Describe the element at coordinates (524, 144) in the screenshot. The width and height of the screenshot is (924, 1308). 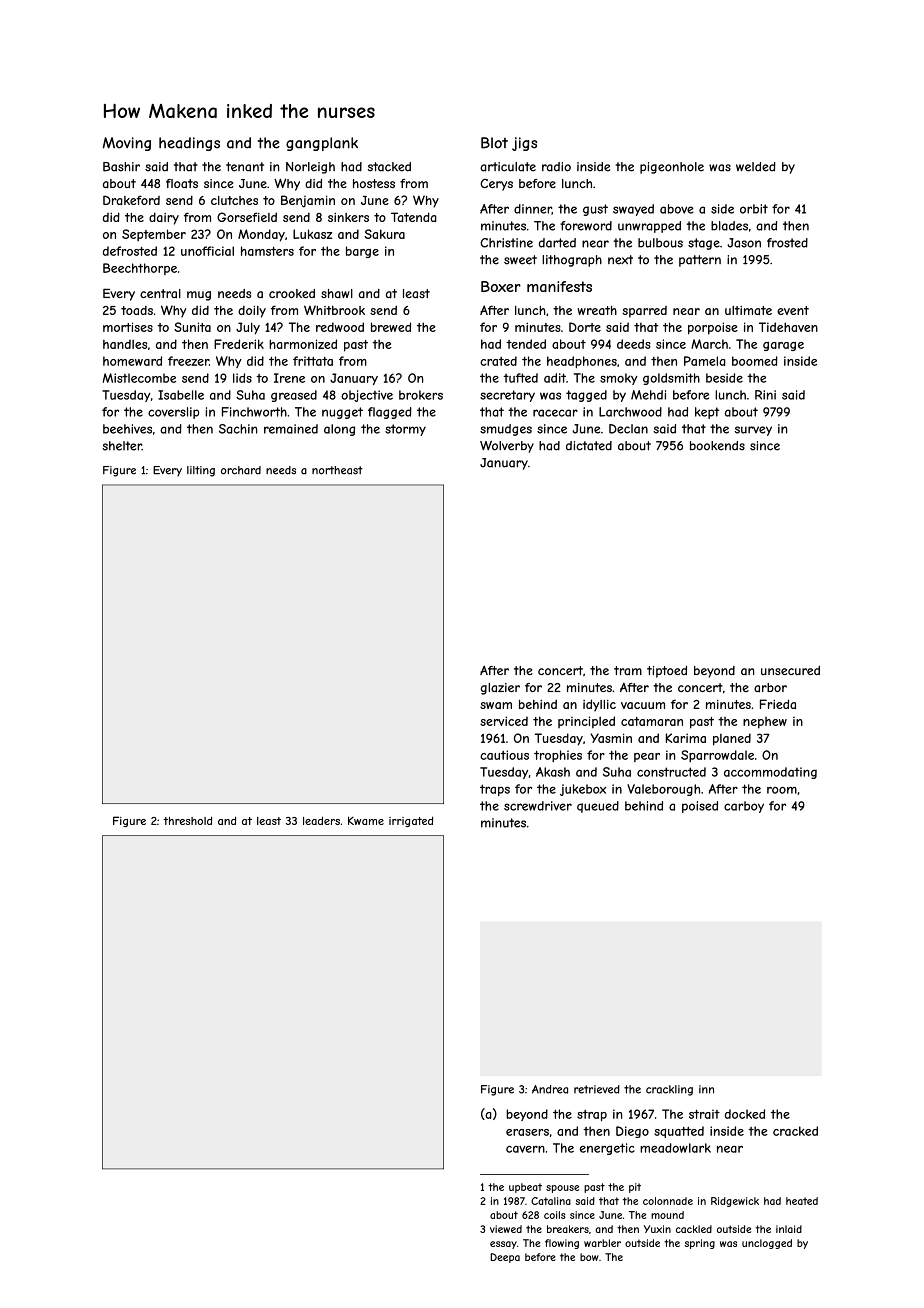
I see `jigs` at that location.
